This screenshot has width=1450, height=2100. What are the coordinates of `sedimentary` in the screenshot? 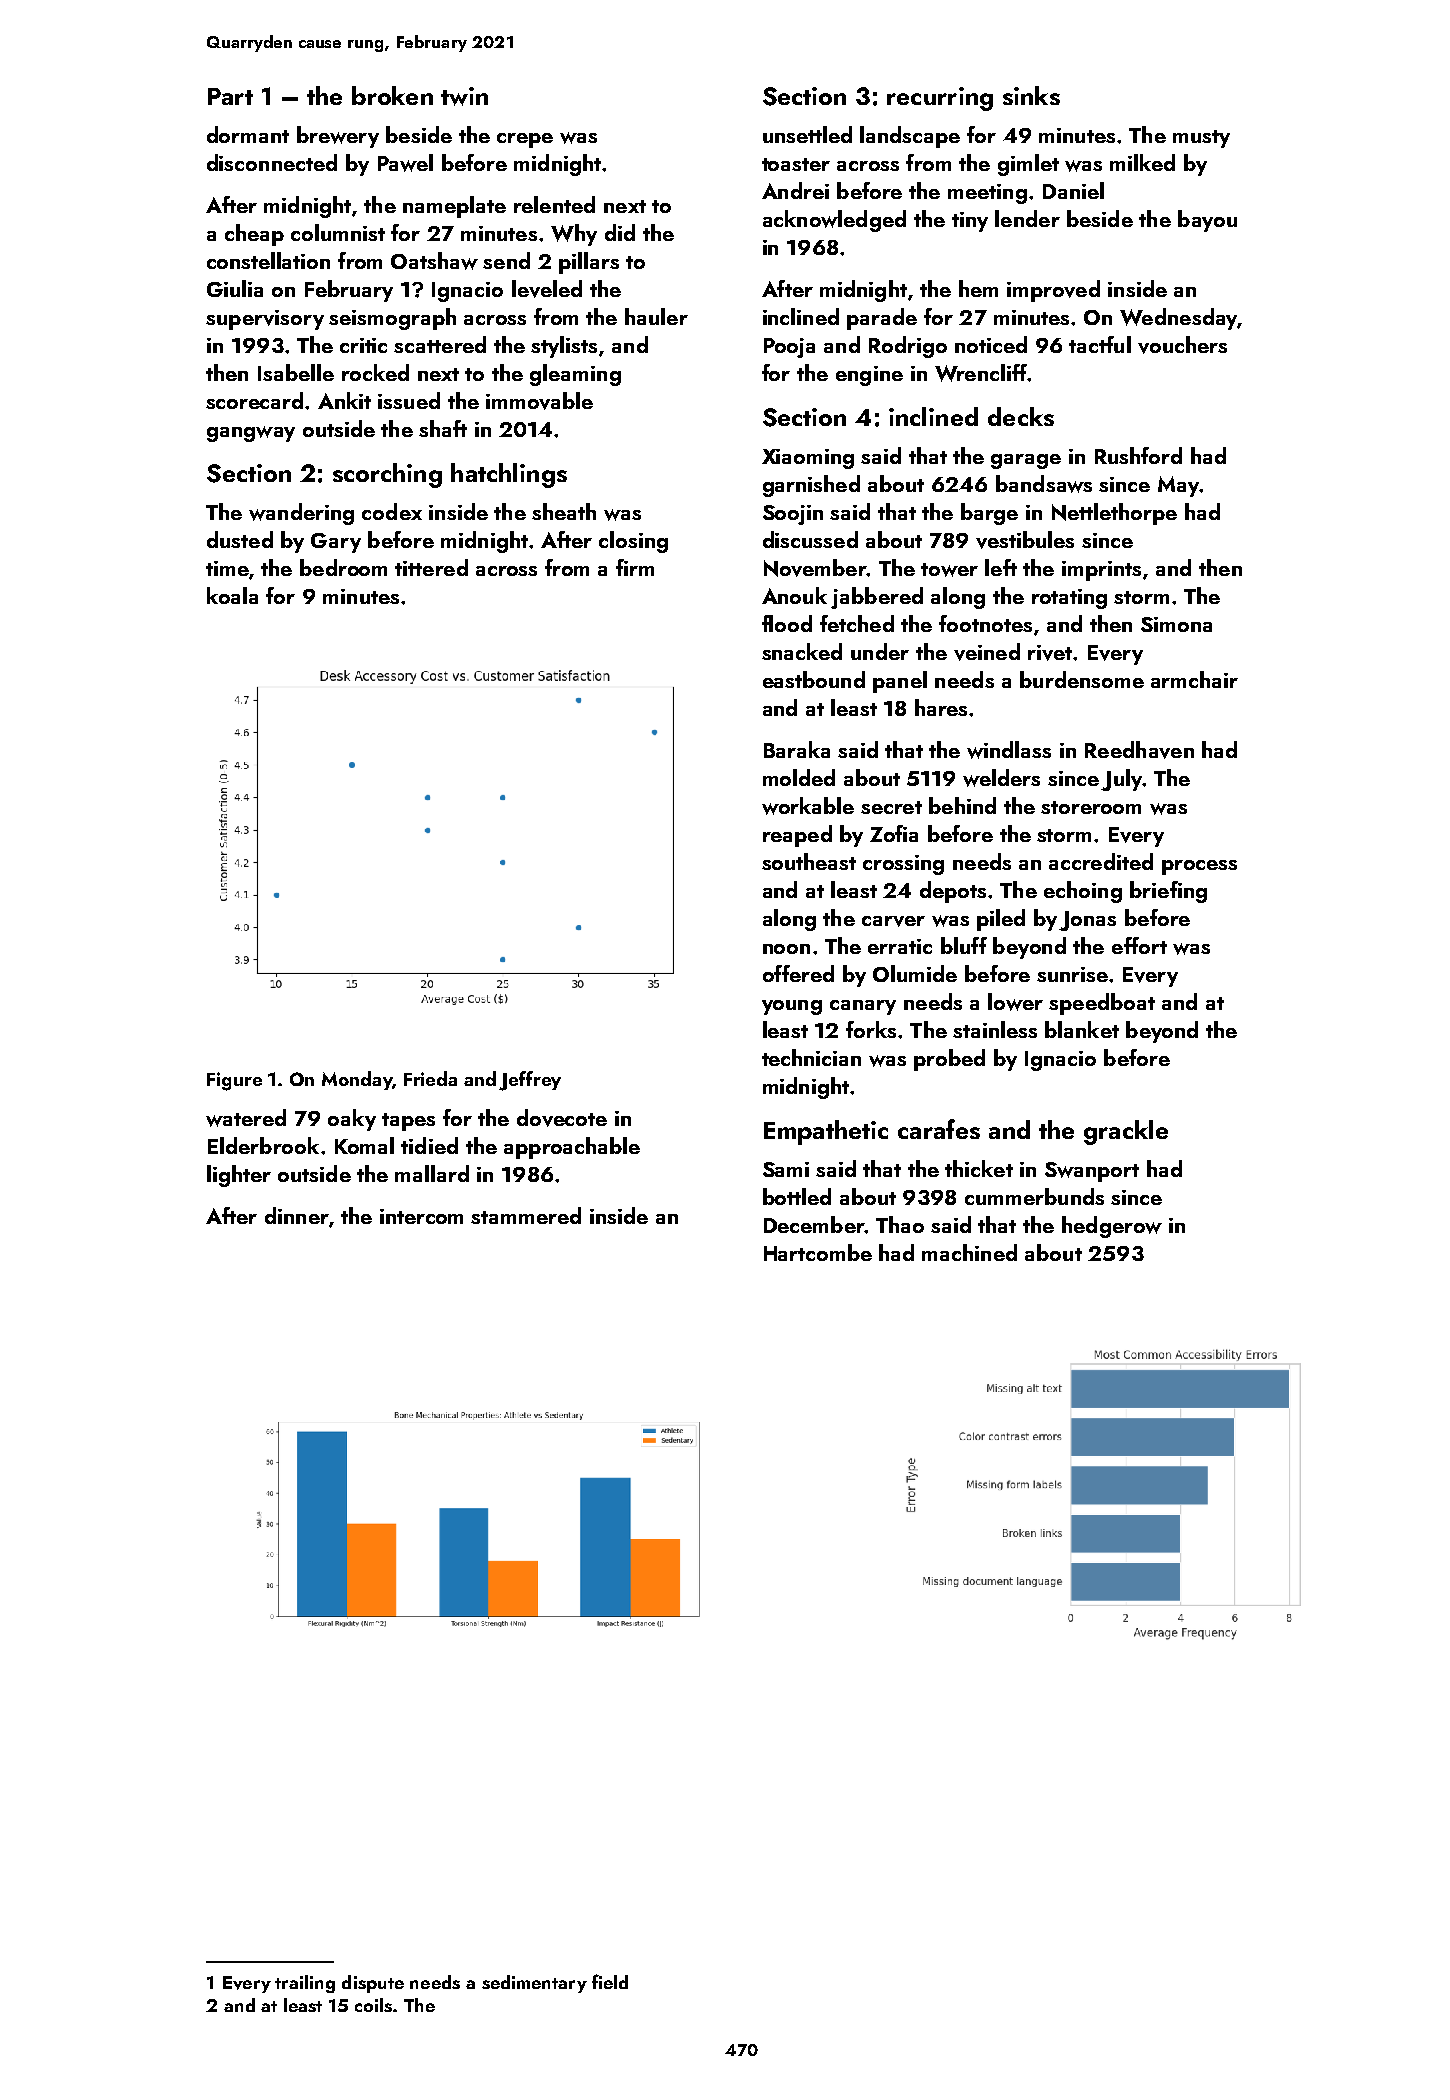 It's located at (534, 1984).
